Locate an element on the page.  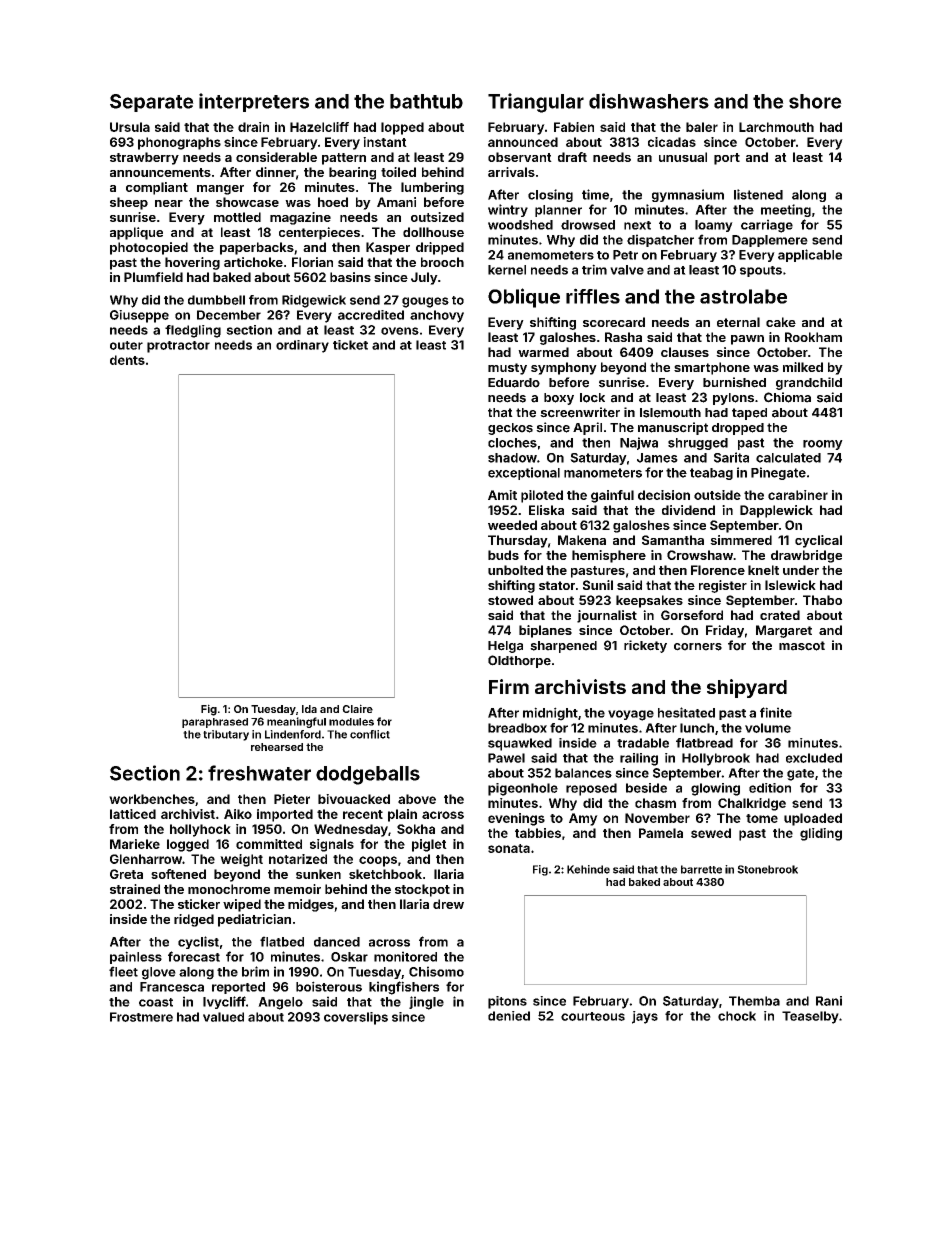
Themba is located at coordinates (754, 1001).
